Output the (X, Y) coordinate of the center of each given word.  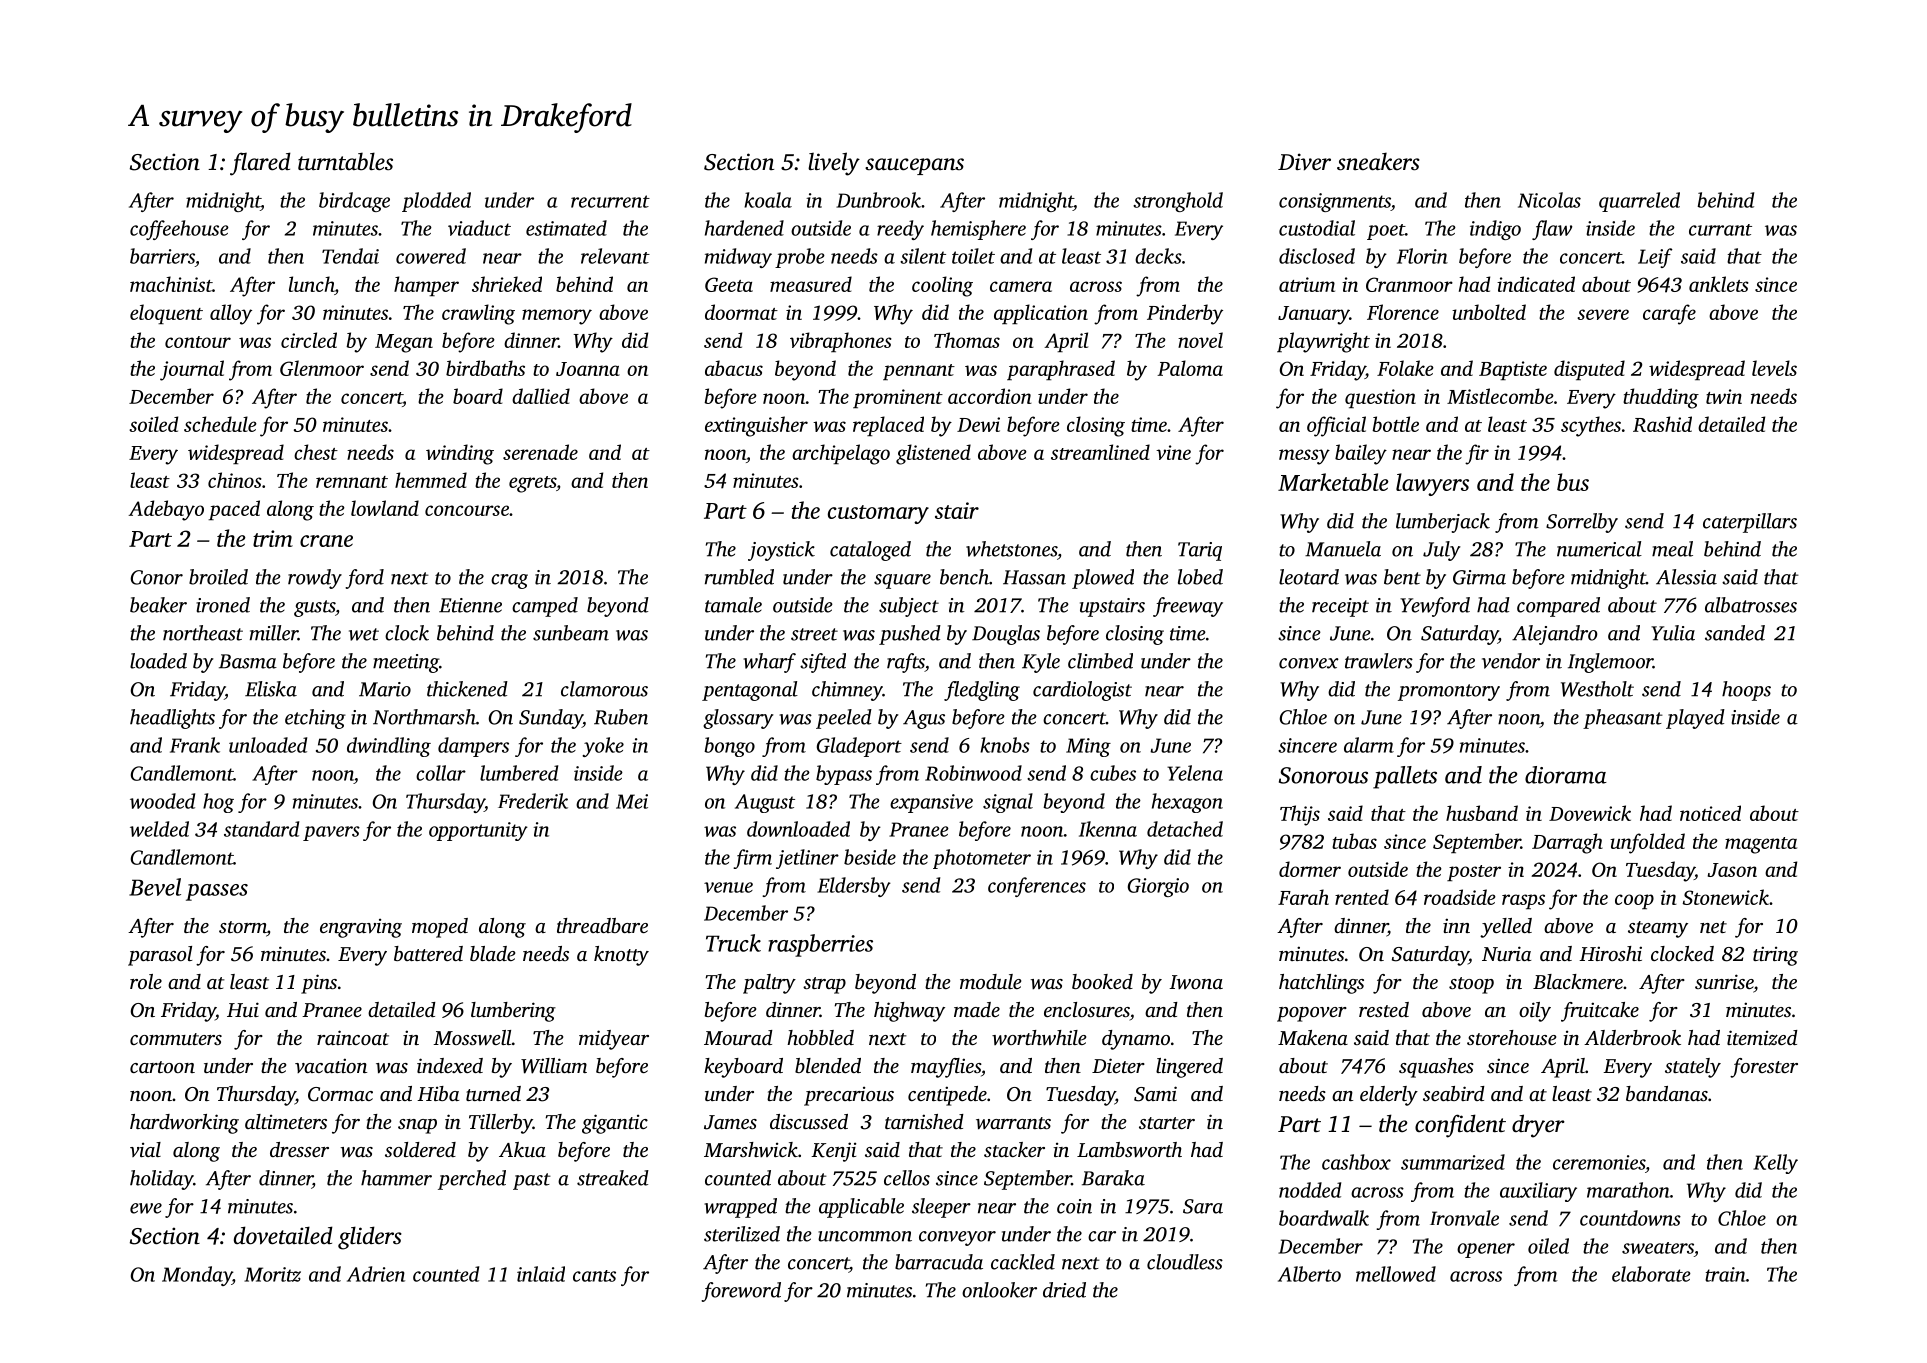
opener (1486, 1250)
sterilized (742, 1234)
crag (509, 581)
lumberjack (1443, 523)
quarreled (1639, 202)
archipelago (841, 454)
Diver (1304, 162)
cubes (1113, 773)
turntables (345, 161)
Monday (197, 1276)
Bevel (155, 887)
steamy (1658, 929)
